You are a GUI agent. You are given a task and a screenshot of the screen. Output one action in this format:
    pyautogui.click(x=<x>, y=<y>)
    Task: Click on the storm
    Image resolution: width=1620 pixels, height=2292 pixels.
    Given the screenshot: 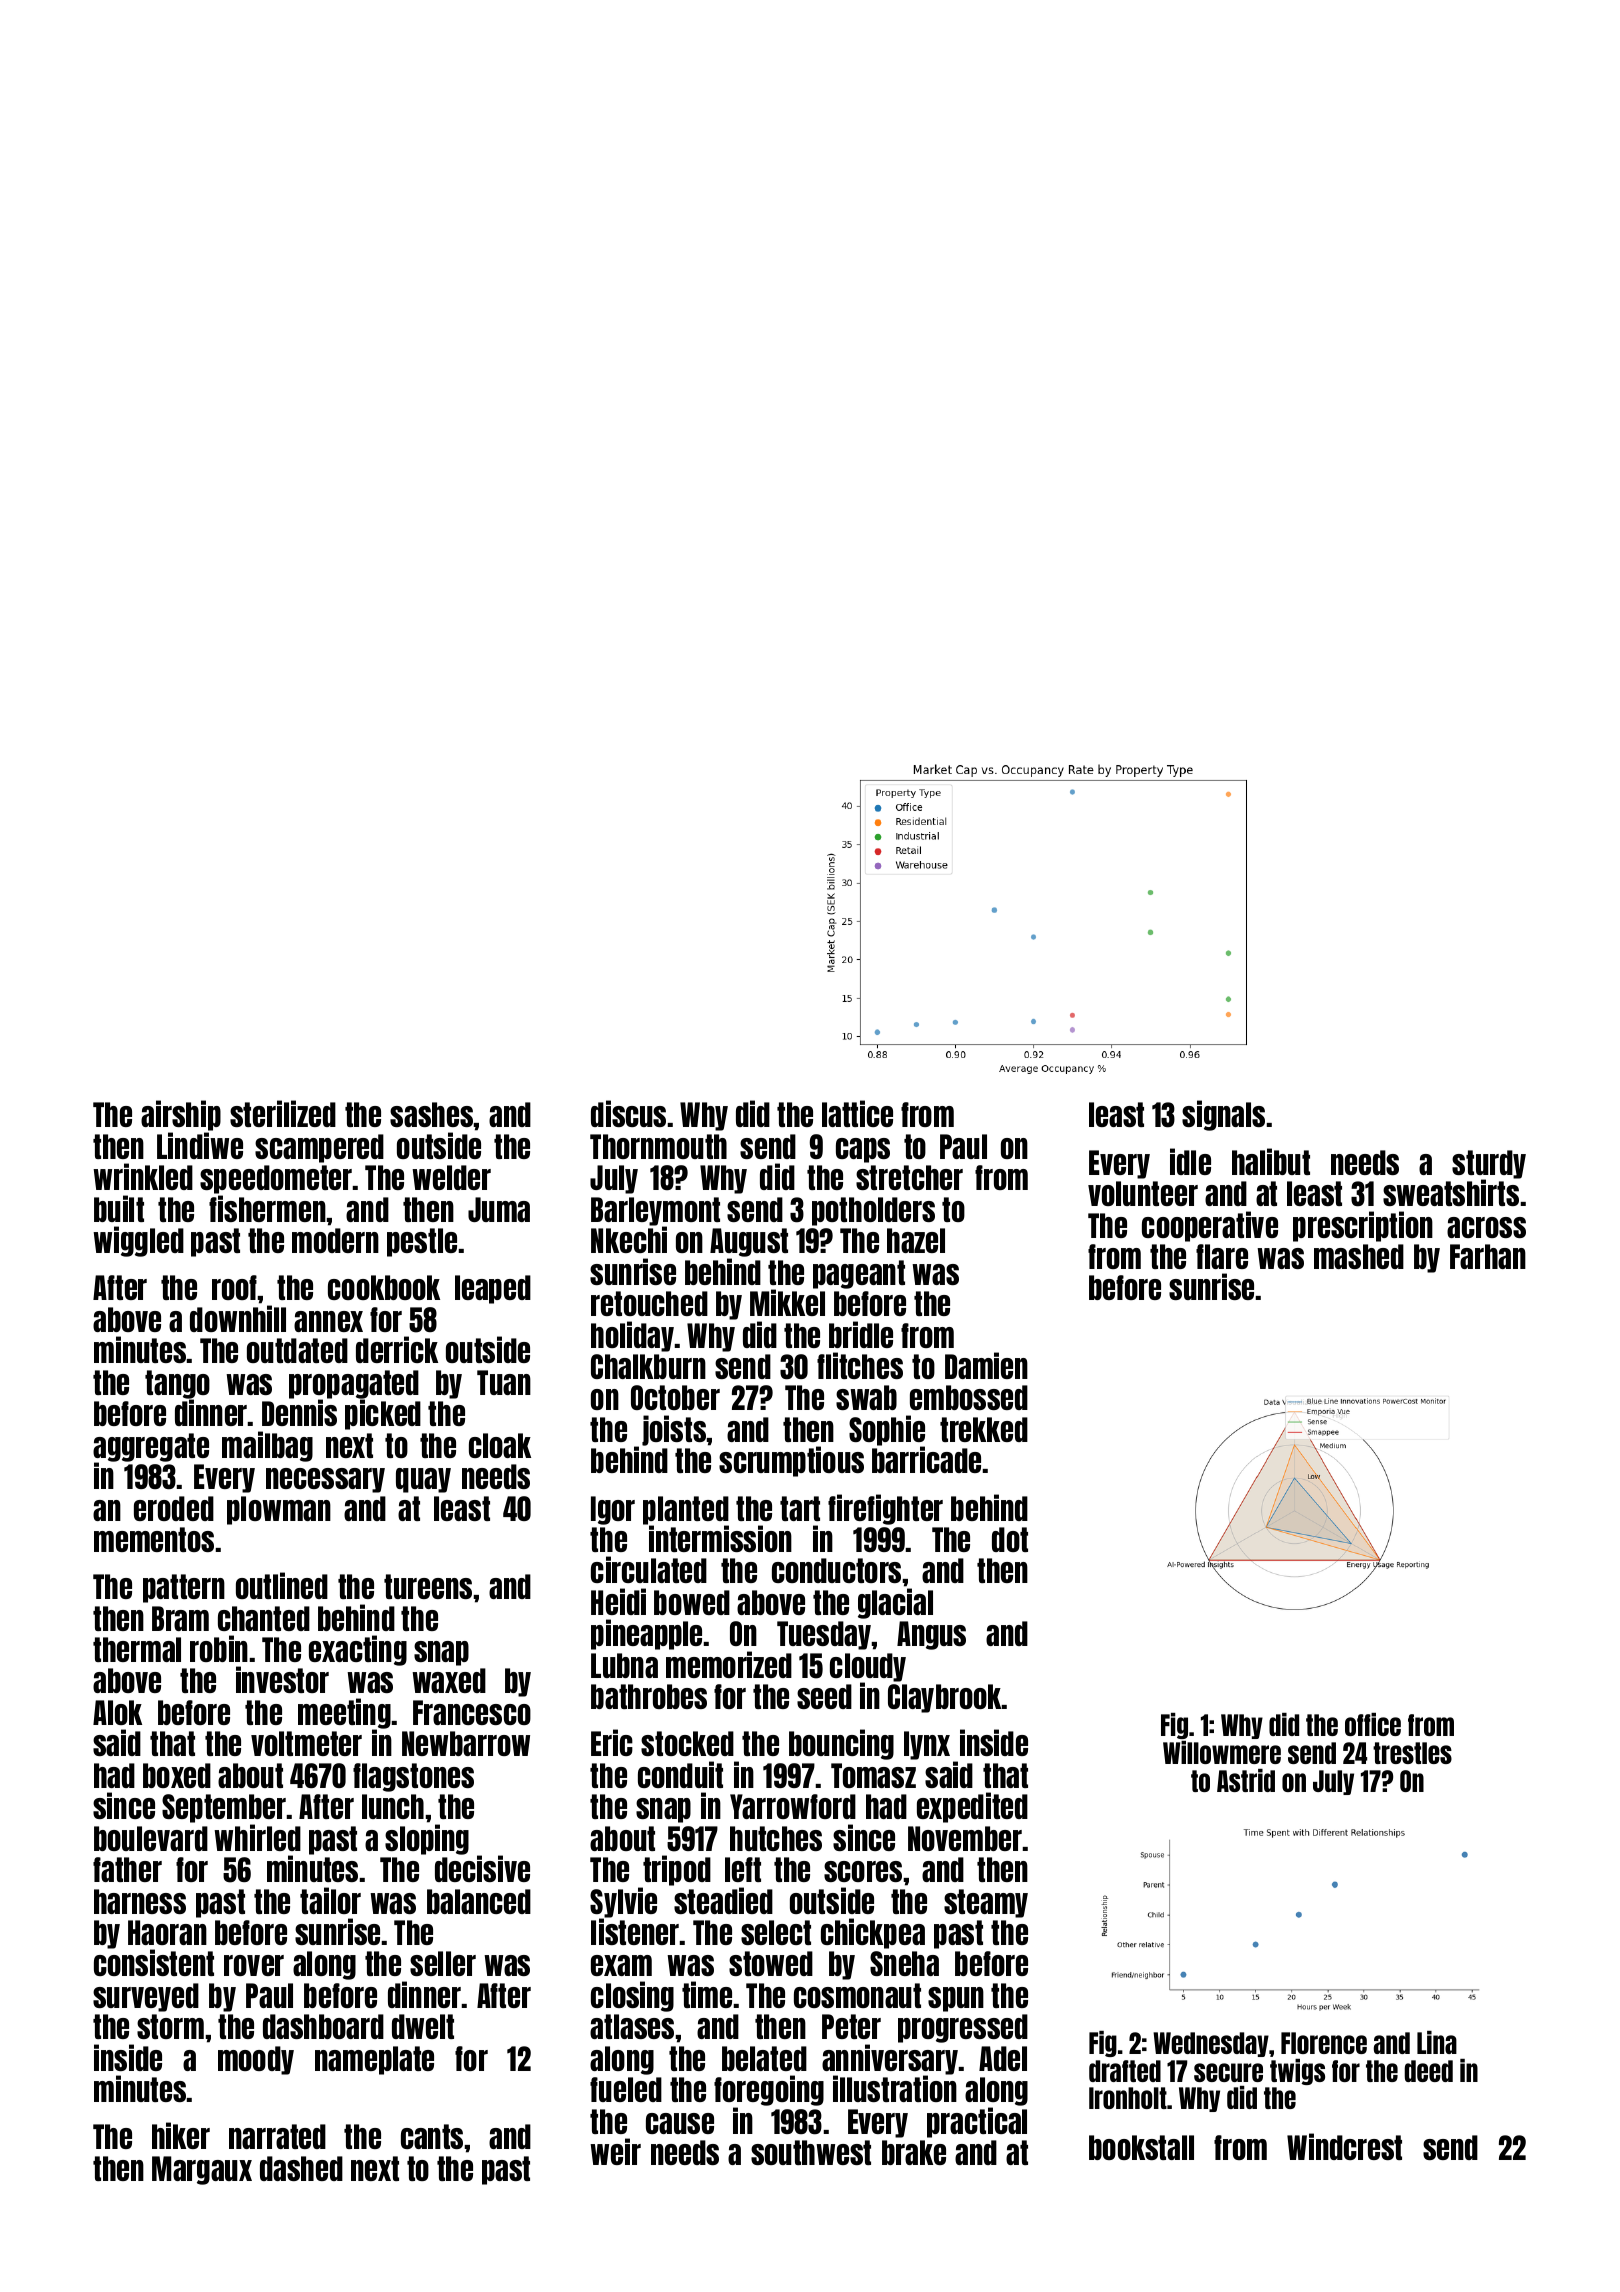 What is the action you would take?
    pyautogui.click(x=170, y=2026)
